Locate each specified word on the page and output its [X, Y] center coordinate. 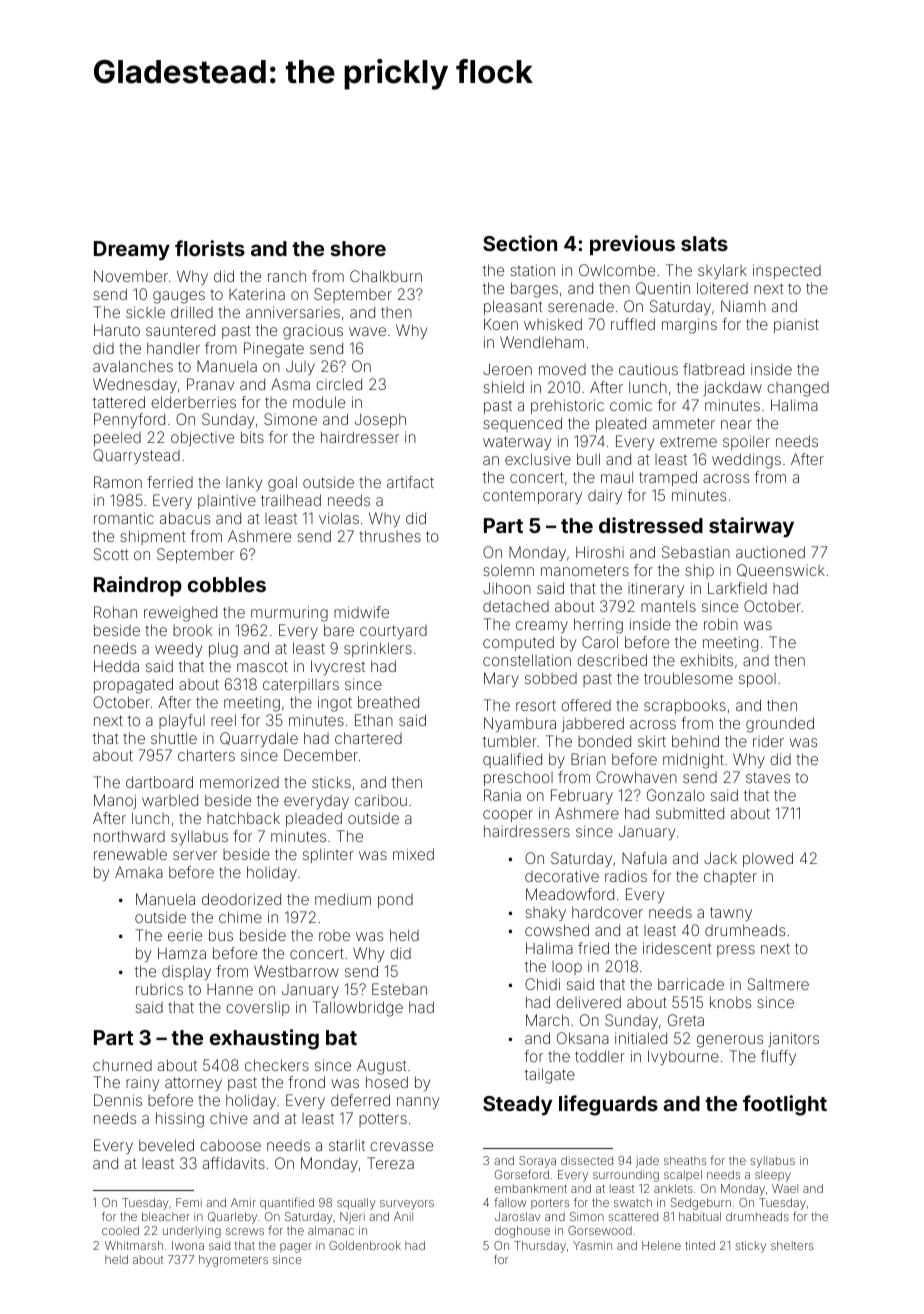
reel [223, 720]
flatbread [713, 369]
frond [307, 1082]
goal [282, 484]
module [319, 402]
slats [704, 243]
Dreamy [132, 250]
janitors [793, 1039]
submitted [690, 813]
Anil [403, 1216]
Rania [502, 795]
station [532, 270]
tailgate [550, 1076]
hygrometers [233, 1261]
